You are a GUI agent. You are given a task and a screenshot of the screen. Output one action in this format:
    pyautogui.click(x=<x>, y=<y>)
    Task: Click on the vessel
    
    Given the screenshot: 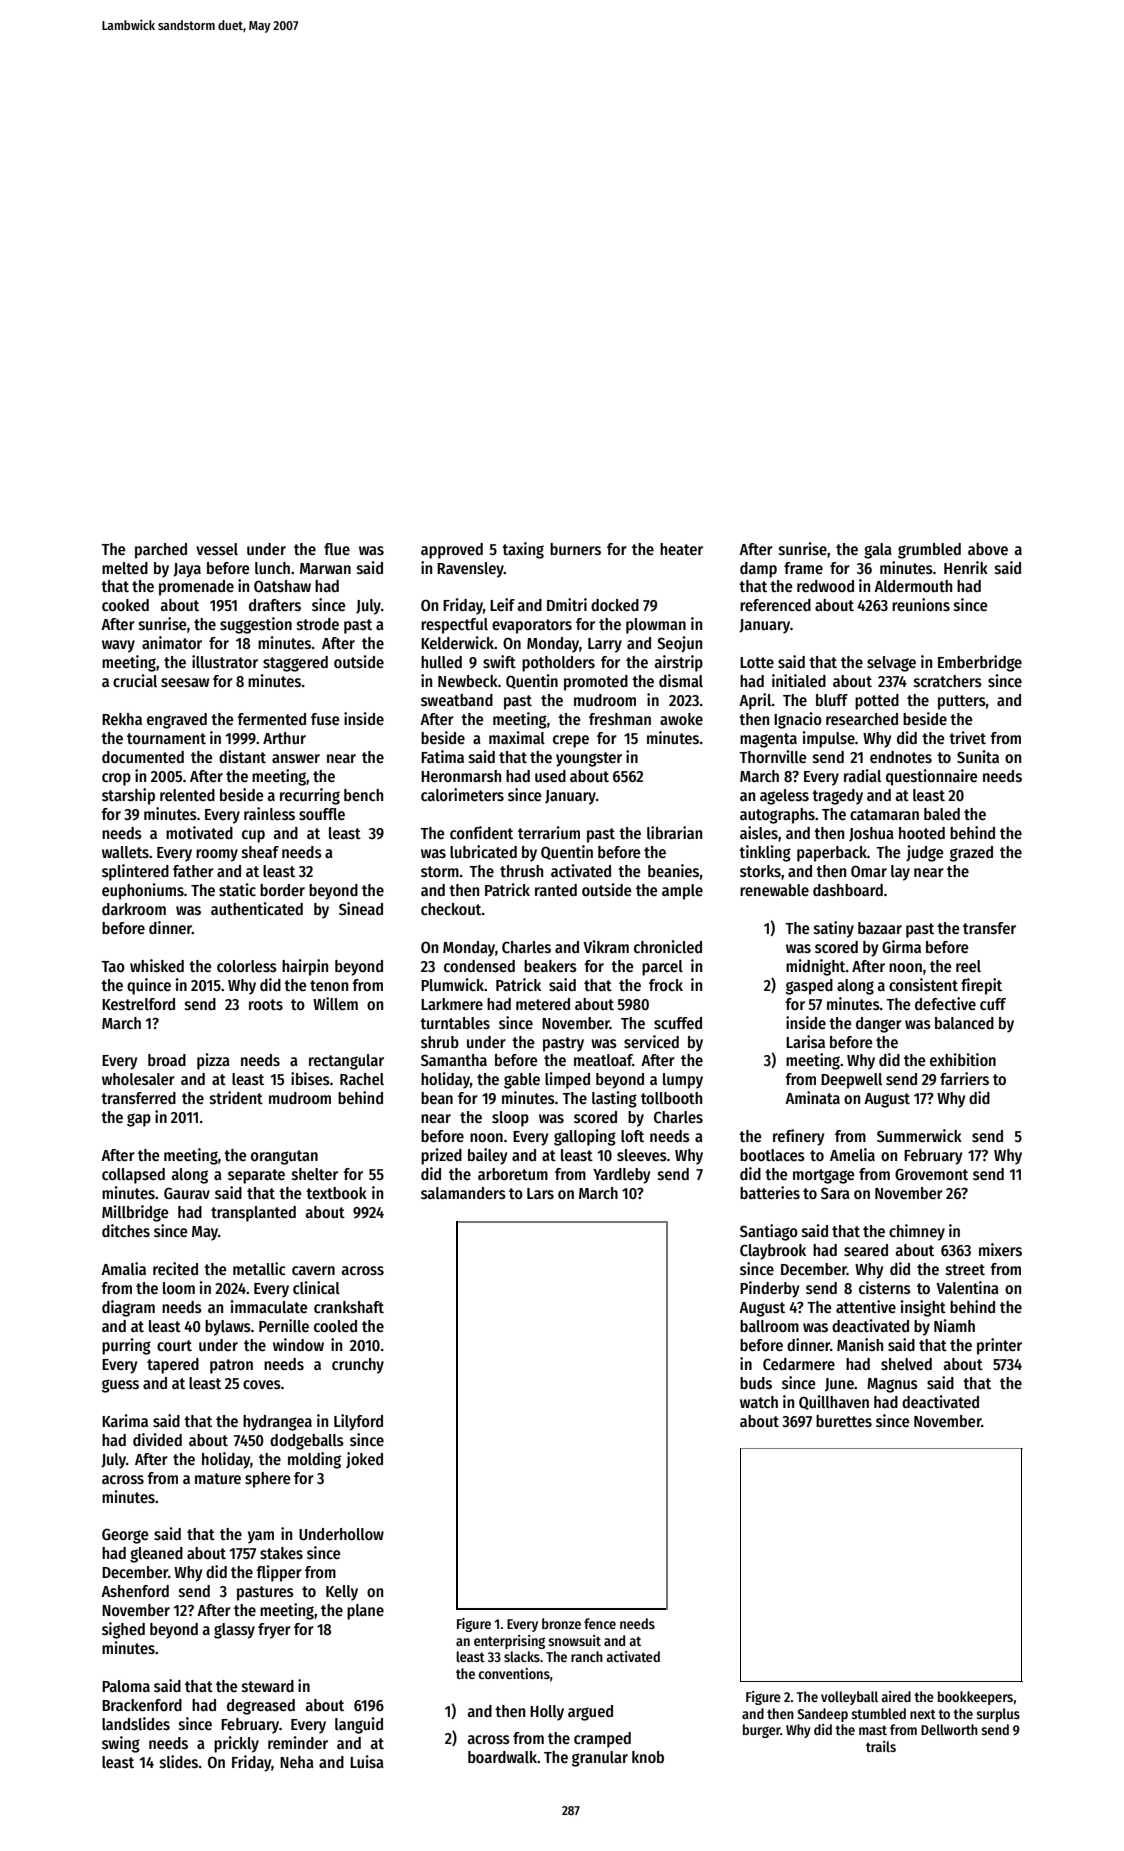 What is the action you would take?
    pyautogui.click(x=217, y=549)
